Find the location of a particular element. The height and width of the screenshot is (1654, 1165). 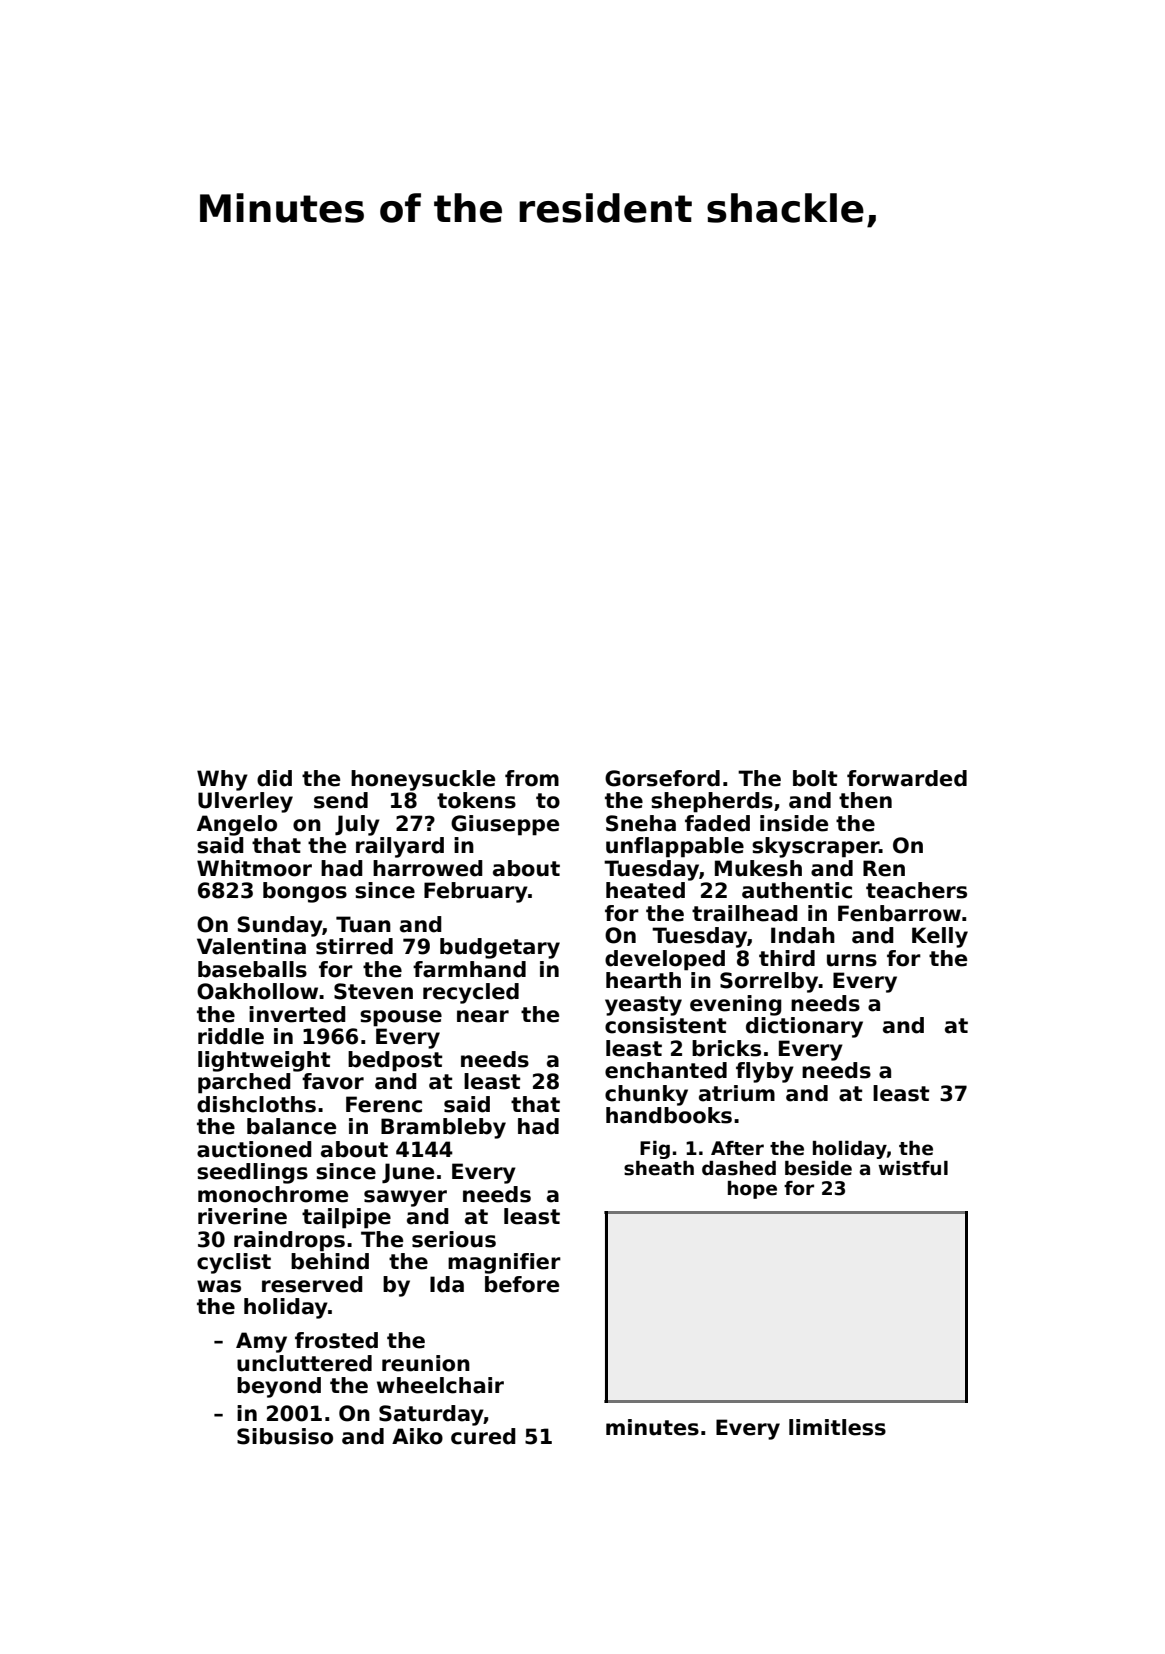

Aiko is located at coordinates (417, 1436).
